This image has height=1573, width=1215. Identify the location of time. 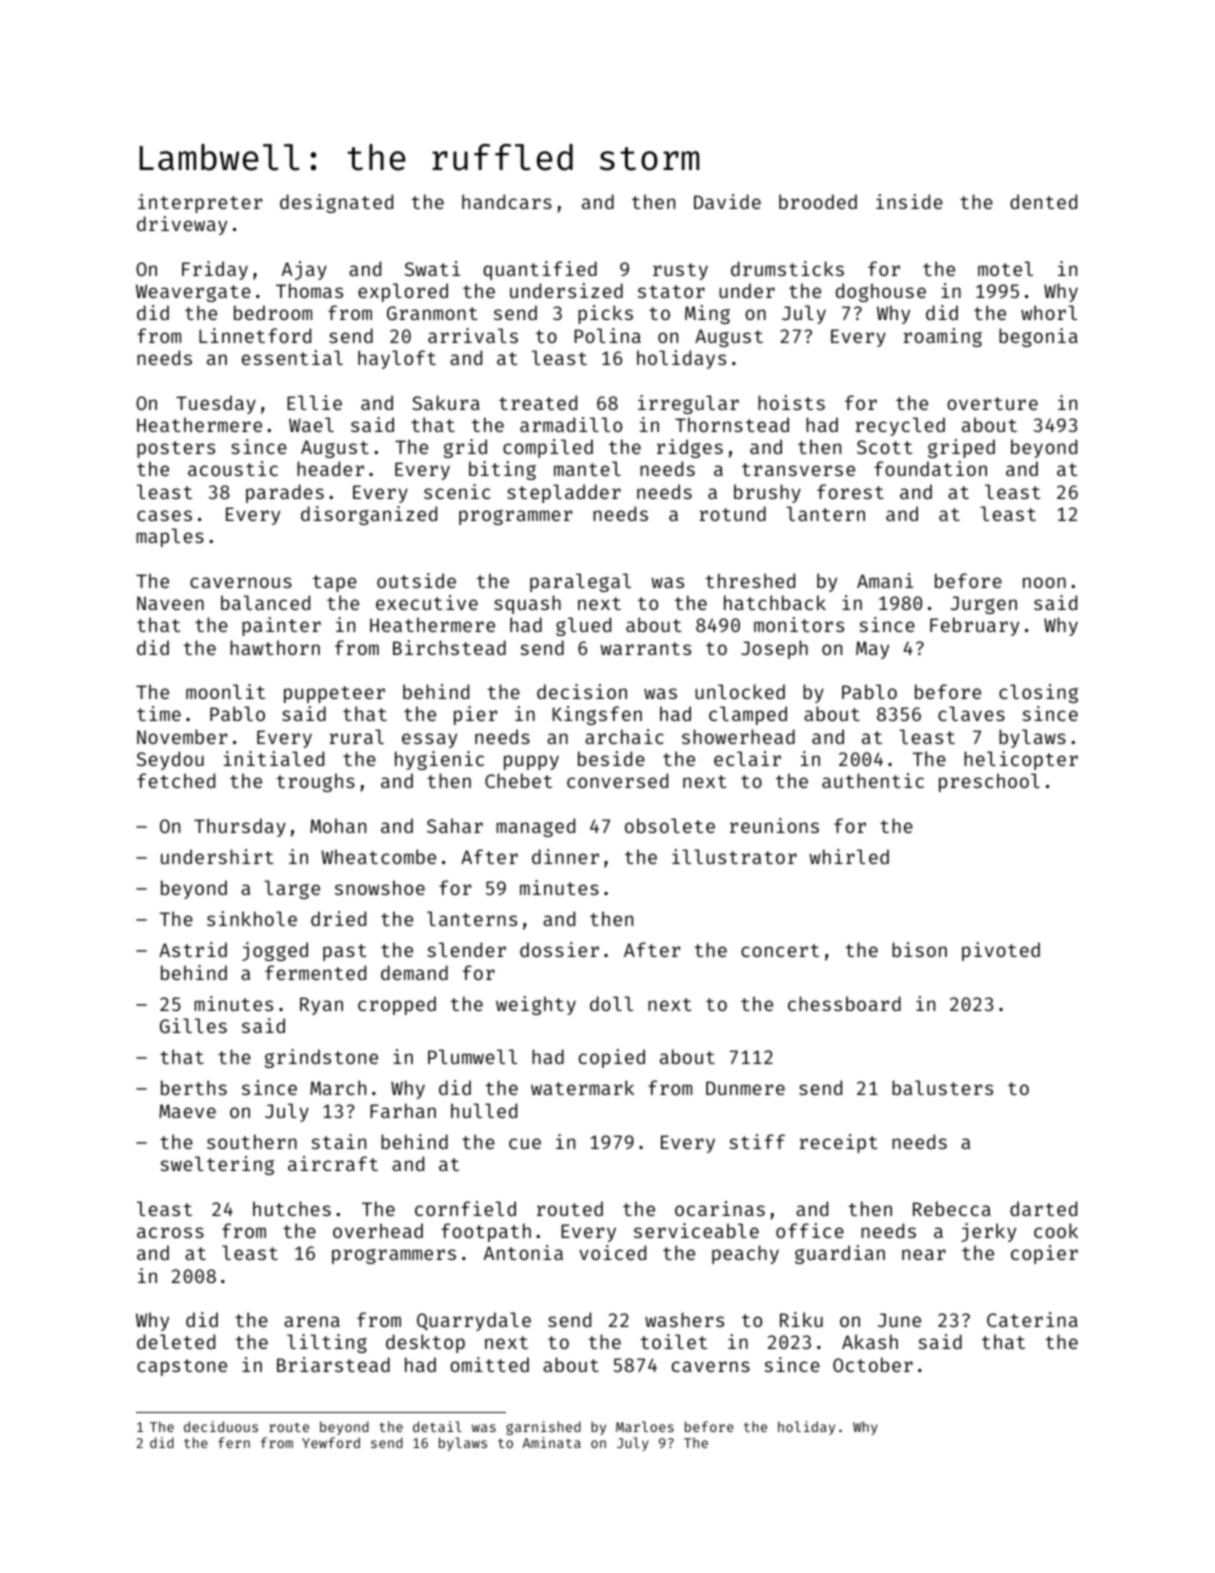
(159, 713).
